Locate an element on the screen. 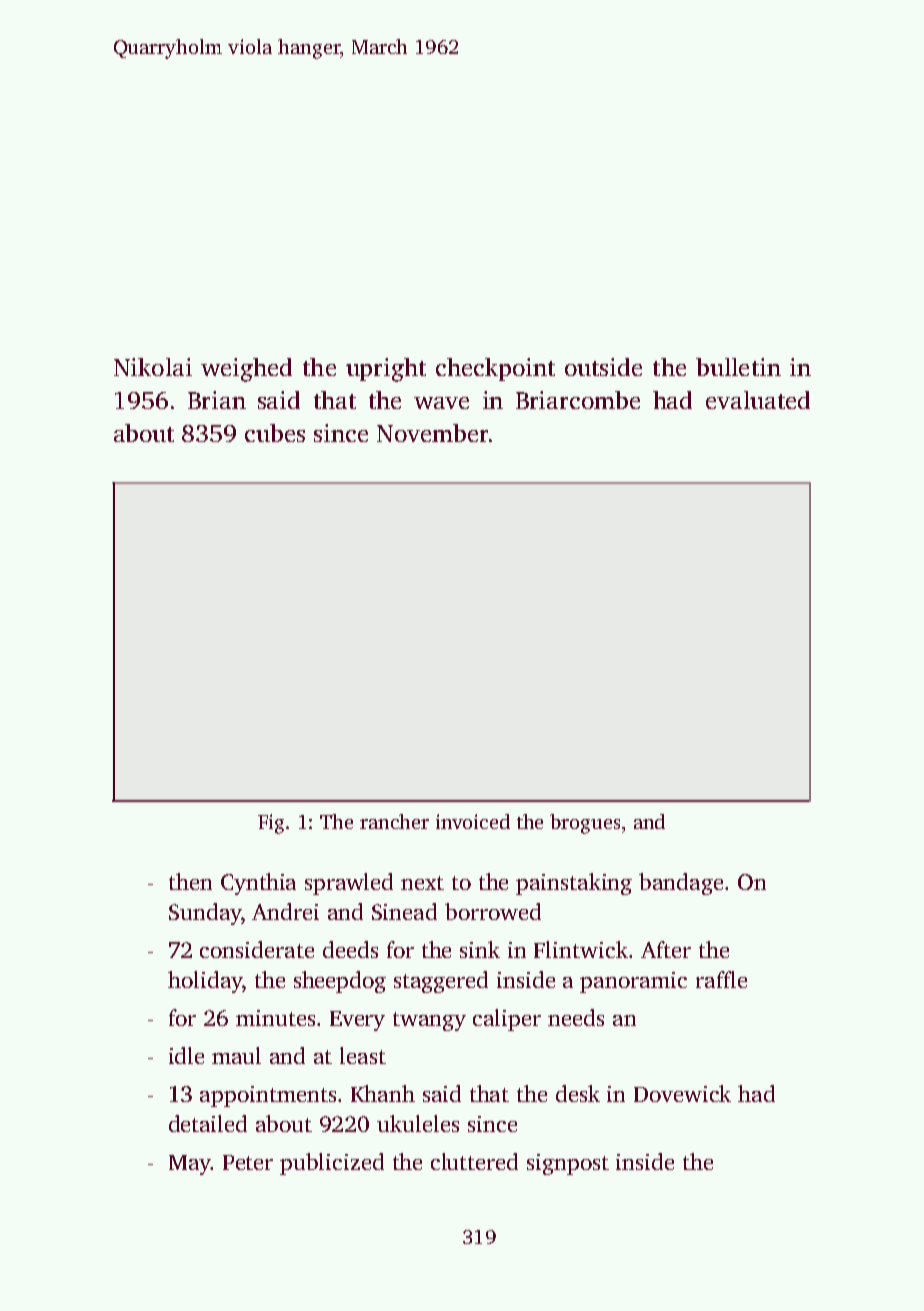 The height and width of the screenshot is (1311, 924). brogues is located at coordinates (585, 824).
